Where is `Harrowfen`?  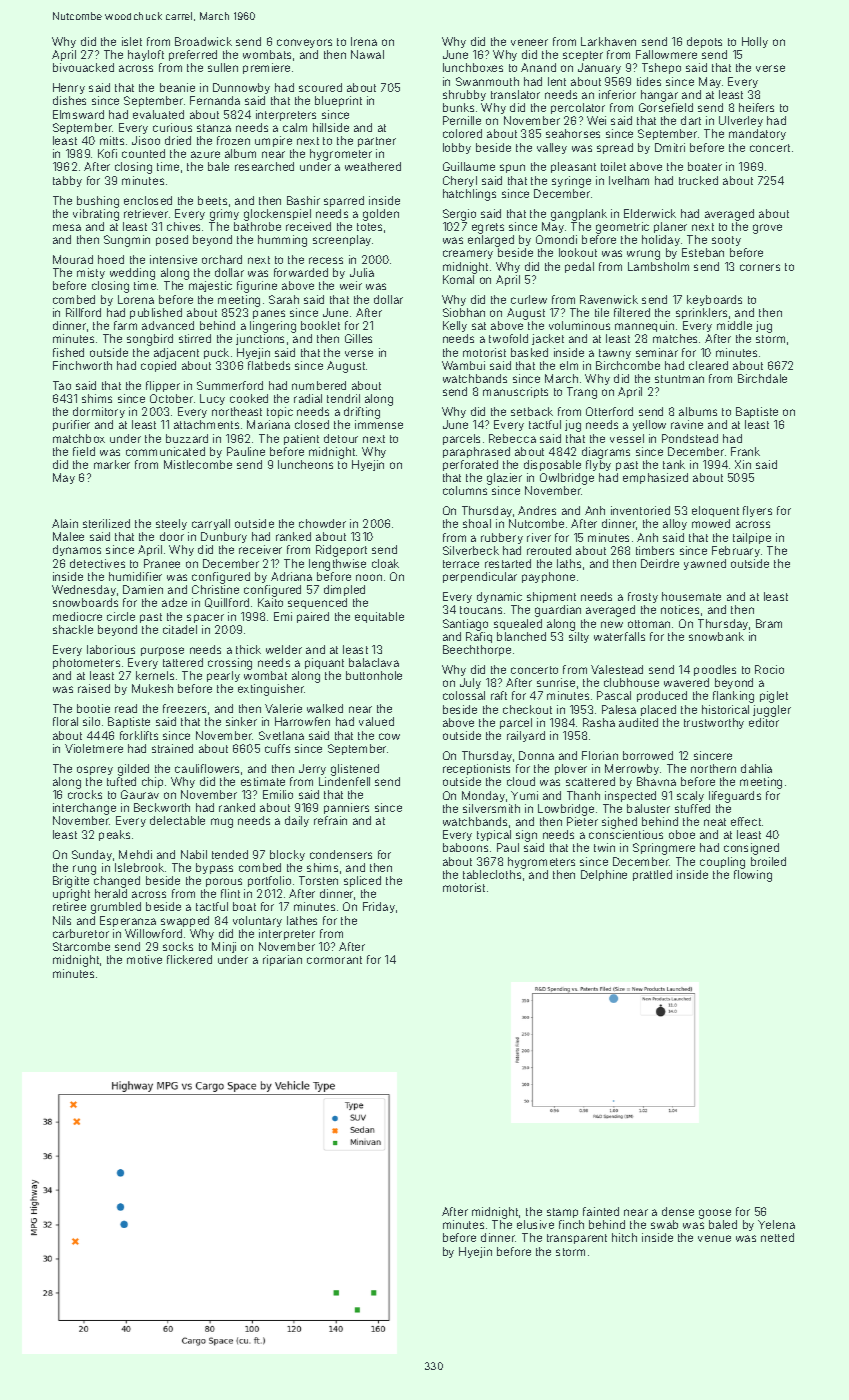
Harrowfen is located at coordinates (302, 721).
